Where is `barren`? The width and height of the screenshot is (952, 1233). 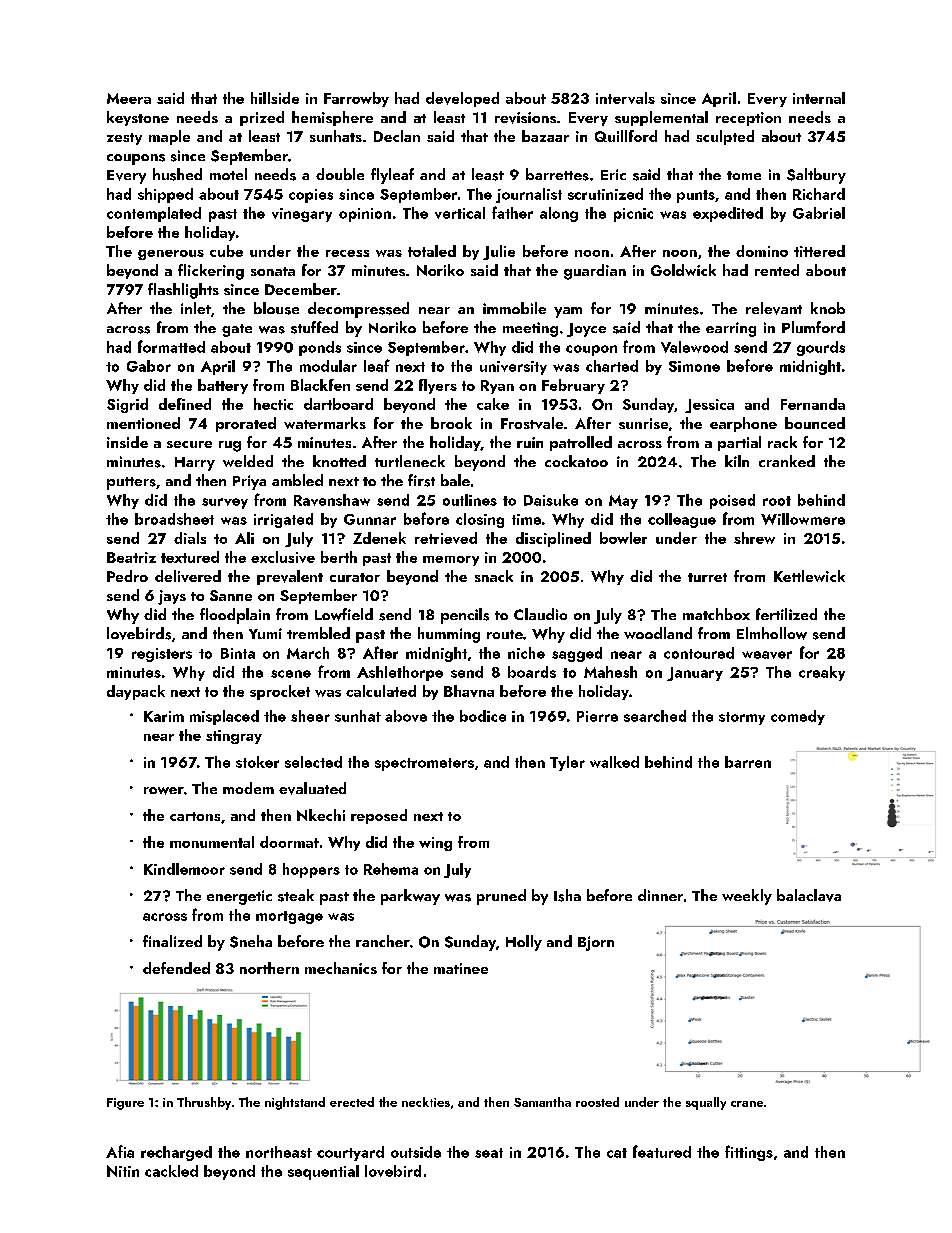 barren is located at coordinates (748, 762).
